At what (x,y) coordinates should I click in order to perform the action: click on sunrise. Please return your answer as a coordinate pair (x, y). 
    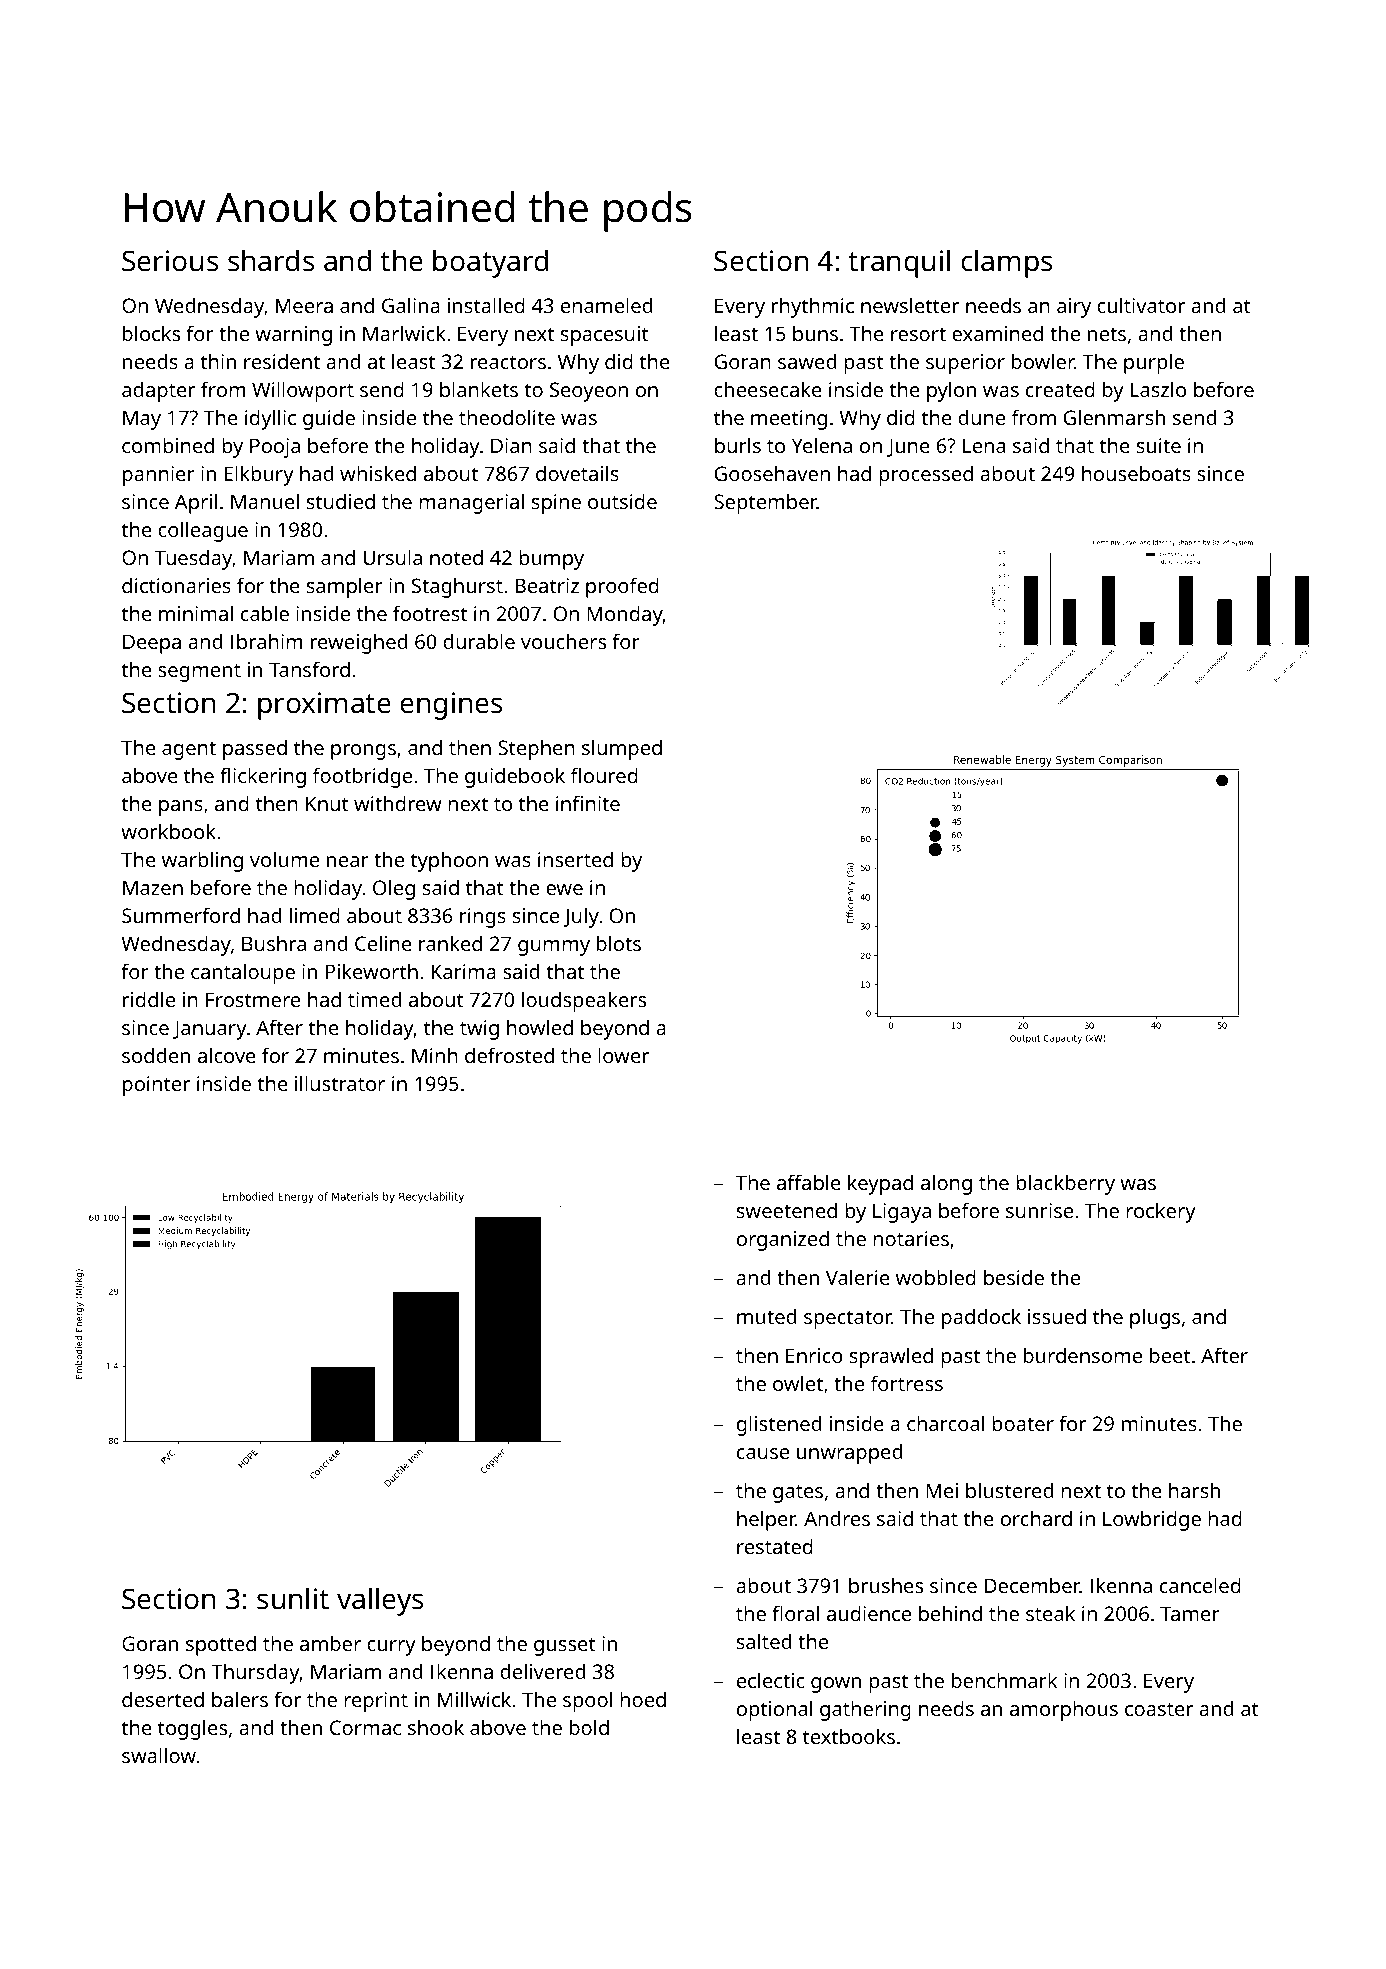
    Looking at the image, I should click on (1039, 1210).
